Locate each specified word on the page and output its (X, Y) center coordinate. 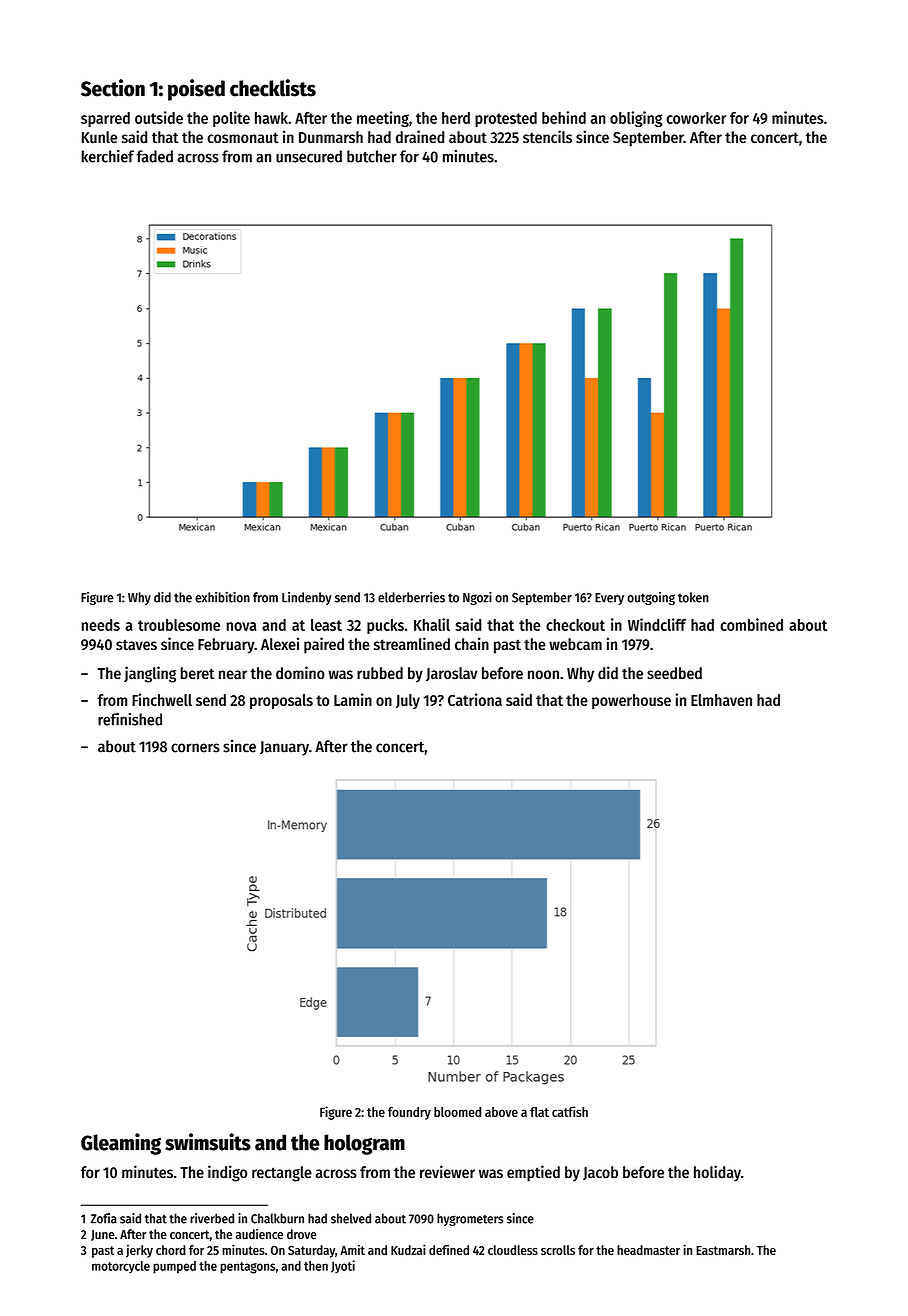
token (693, 597)
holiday (717, 1173)
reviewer (447, 1172)
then (316, 1266)
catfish (570, 1111)
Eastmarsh (723, 1250)
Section (113, 88)
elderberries (411, 597)
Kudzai (408, 1249)
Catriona (475, 699)
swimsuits (208, 1142)
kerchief (108, 156)
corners (195, 748)
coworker (696, 118)
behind (564, 117)
